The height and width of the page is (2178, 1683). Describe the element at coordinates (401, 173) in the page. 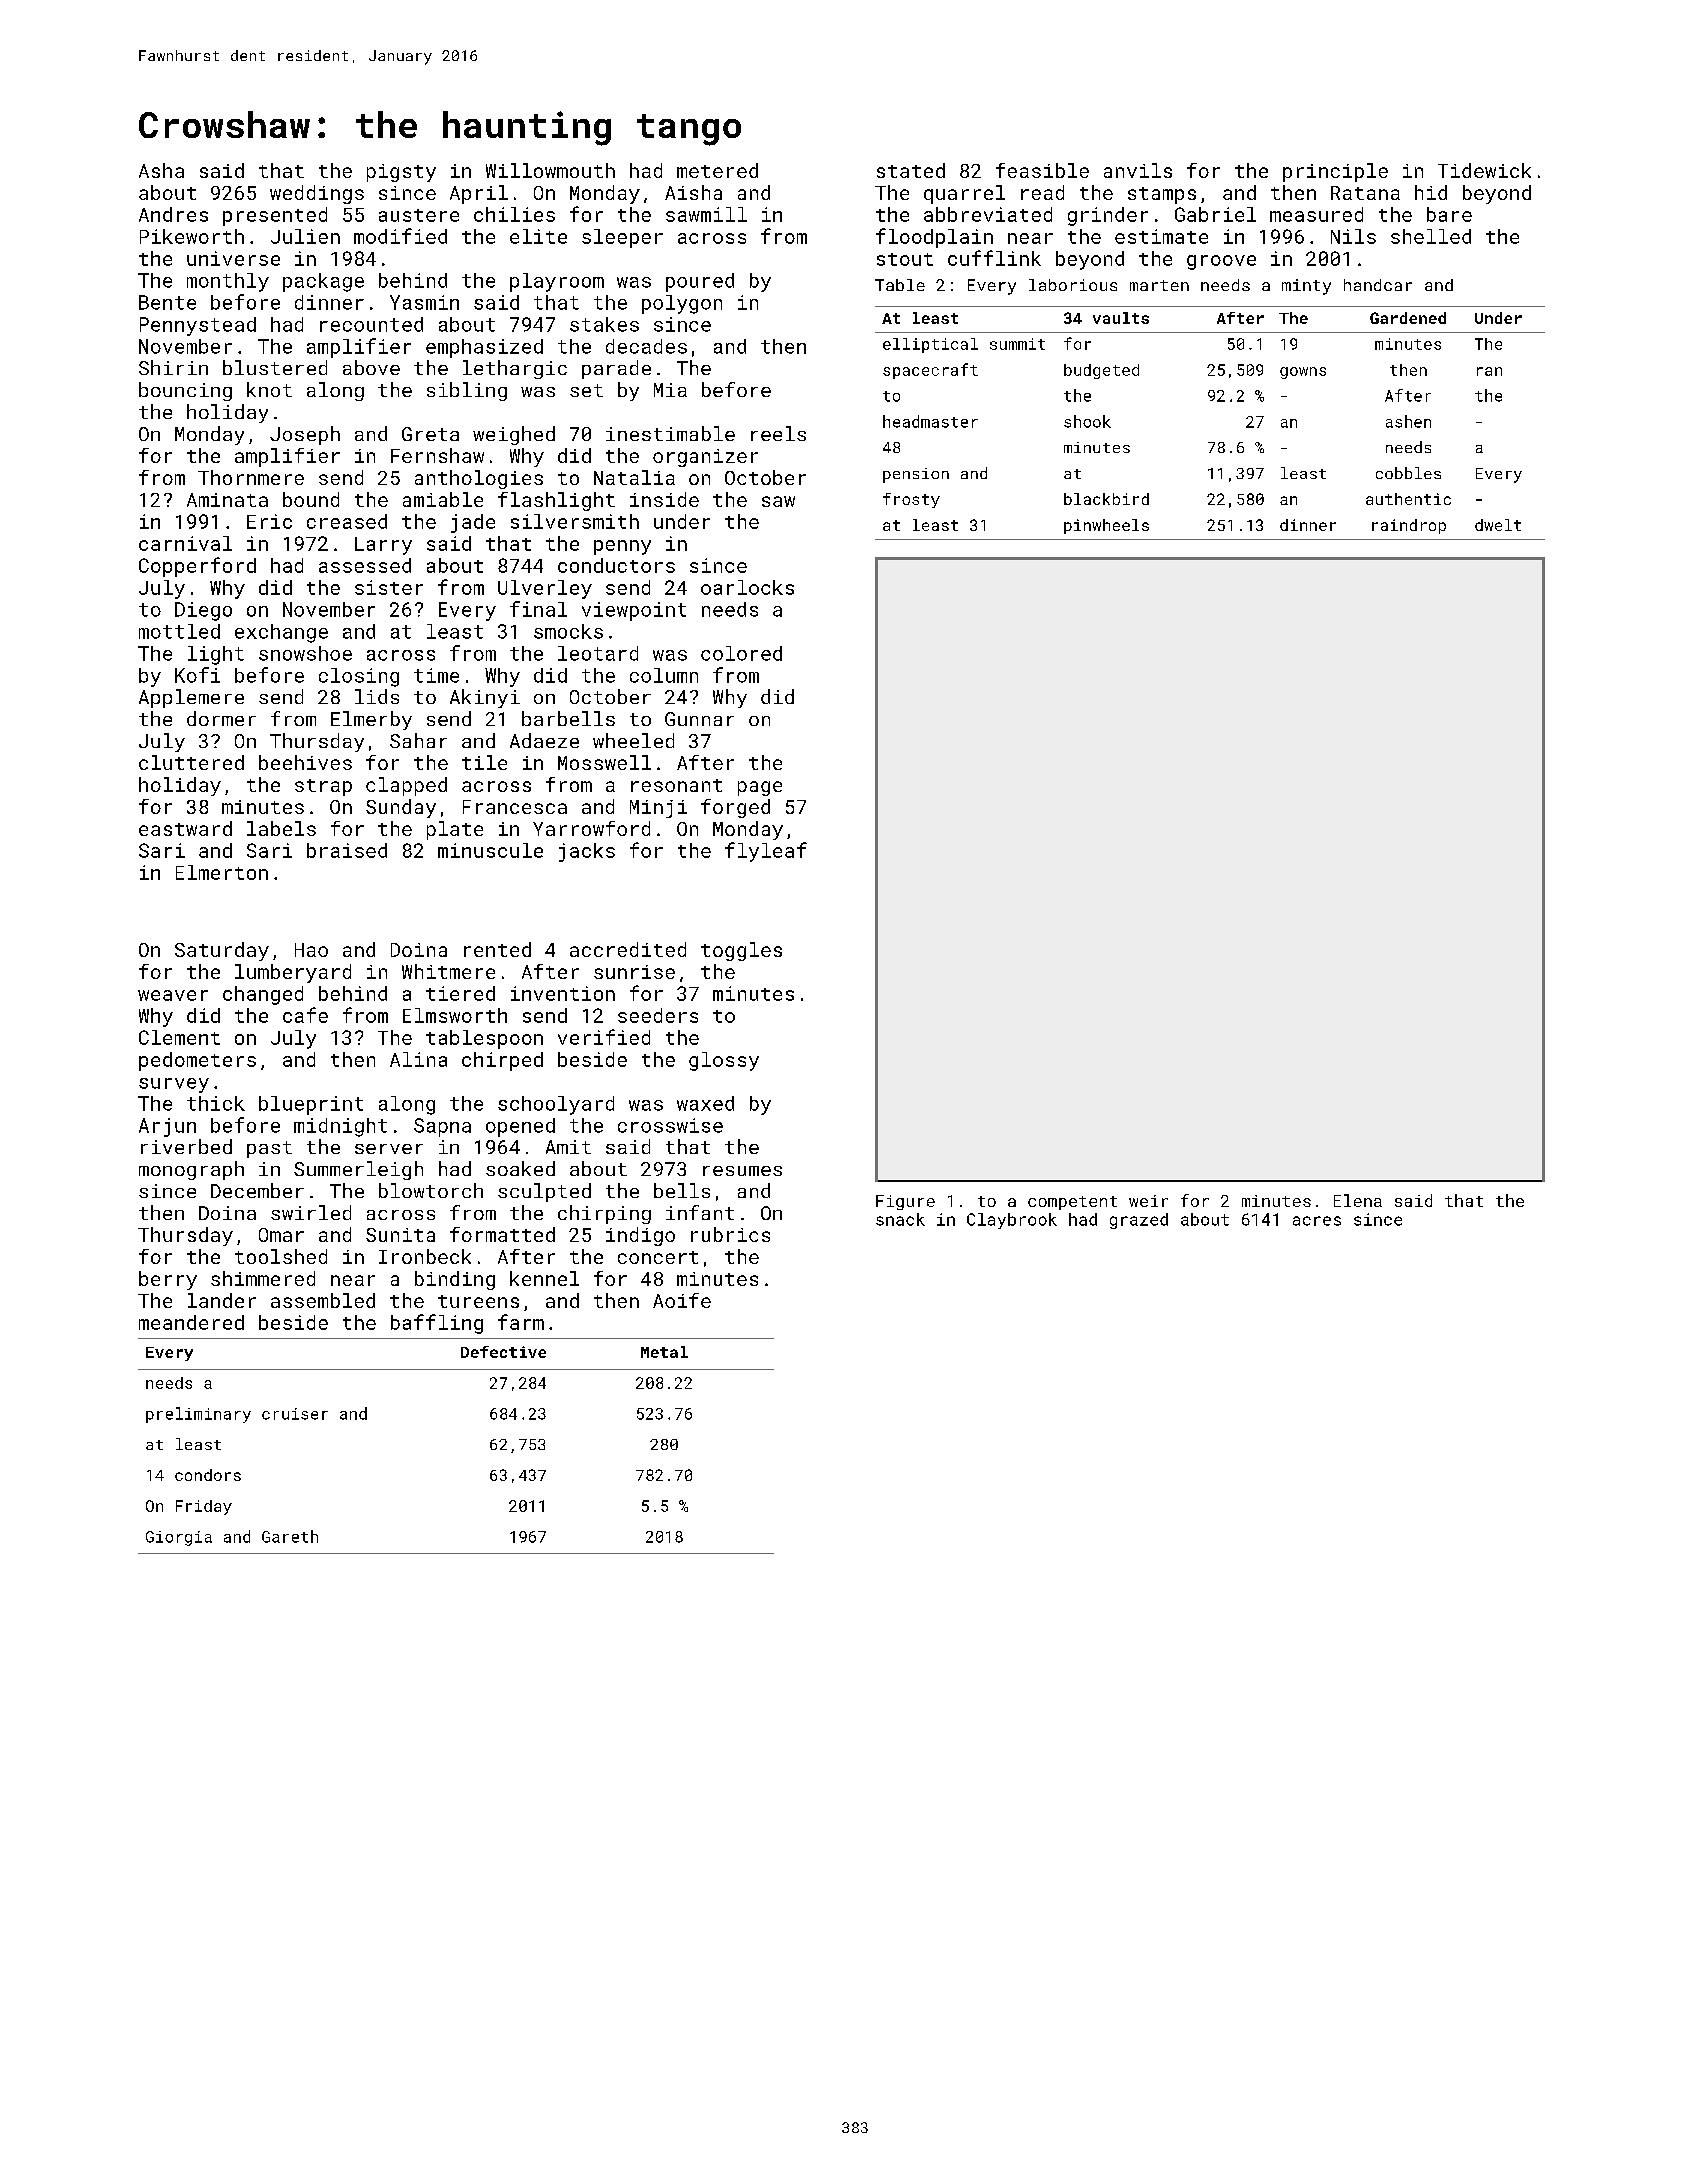

I see `pigsty` at that location.
